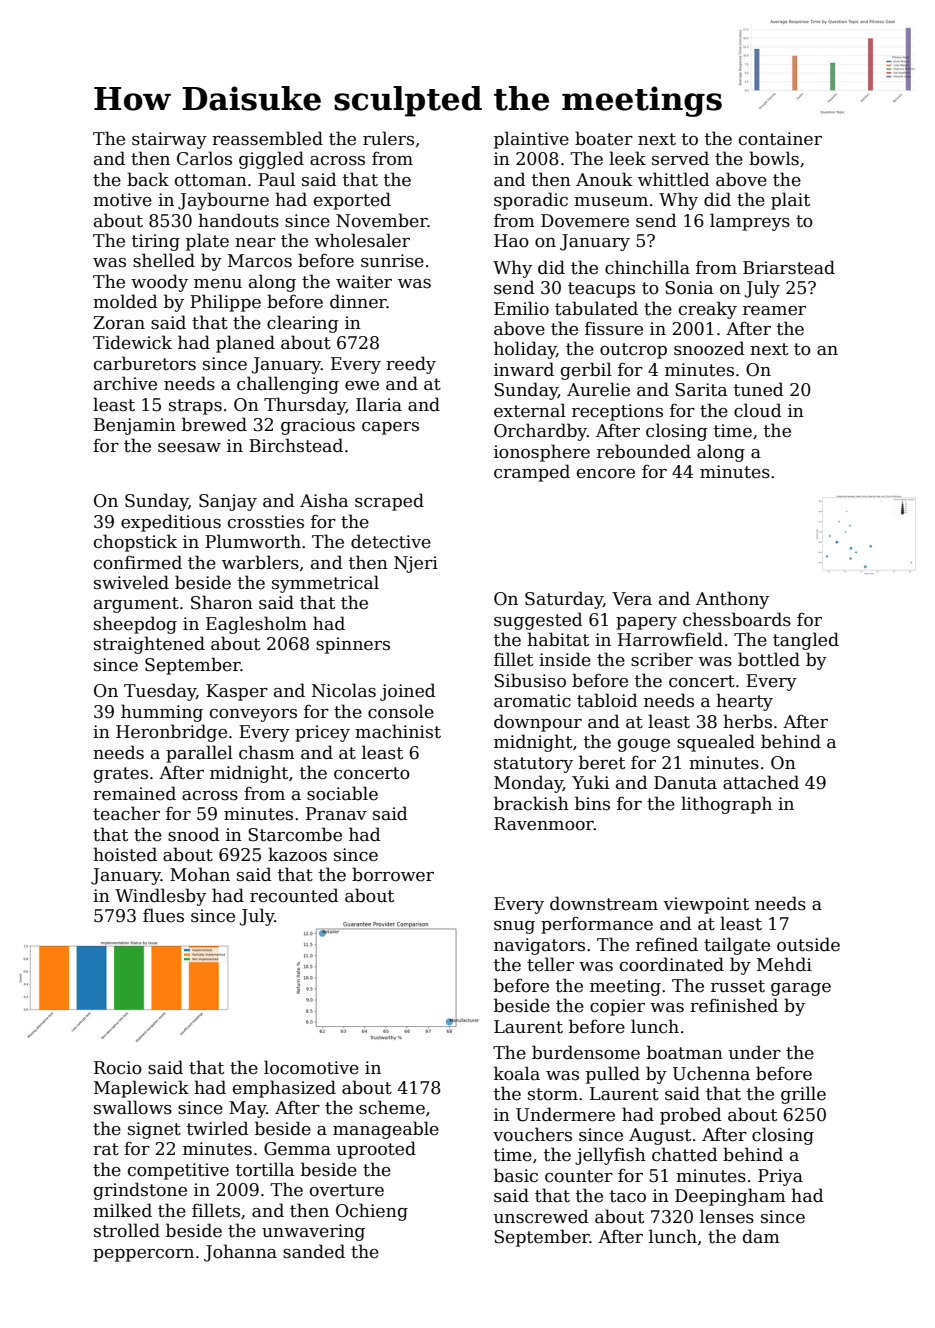  Describe the element at coordinates (240, 1253) in the screenshot. I see `Johanna` at that location.
